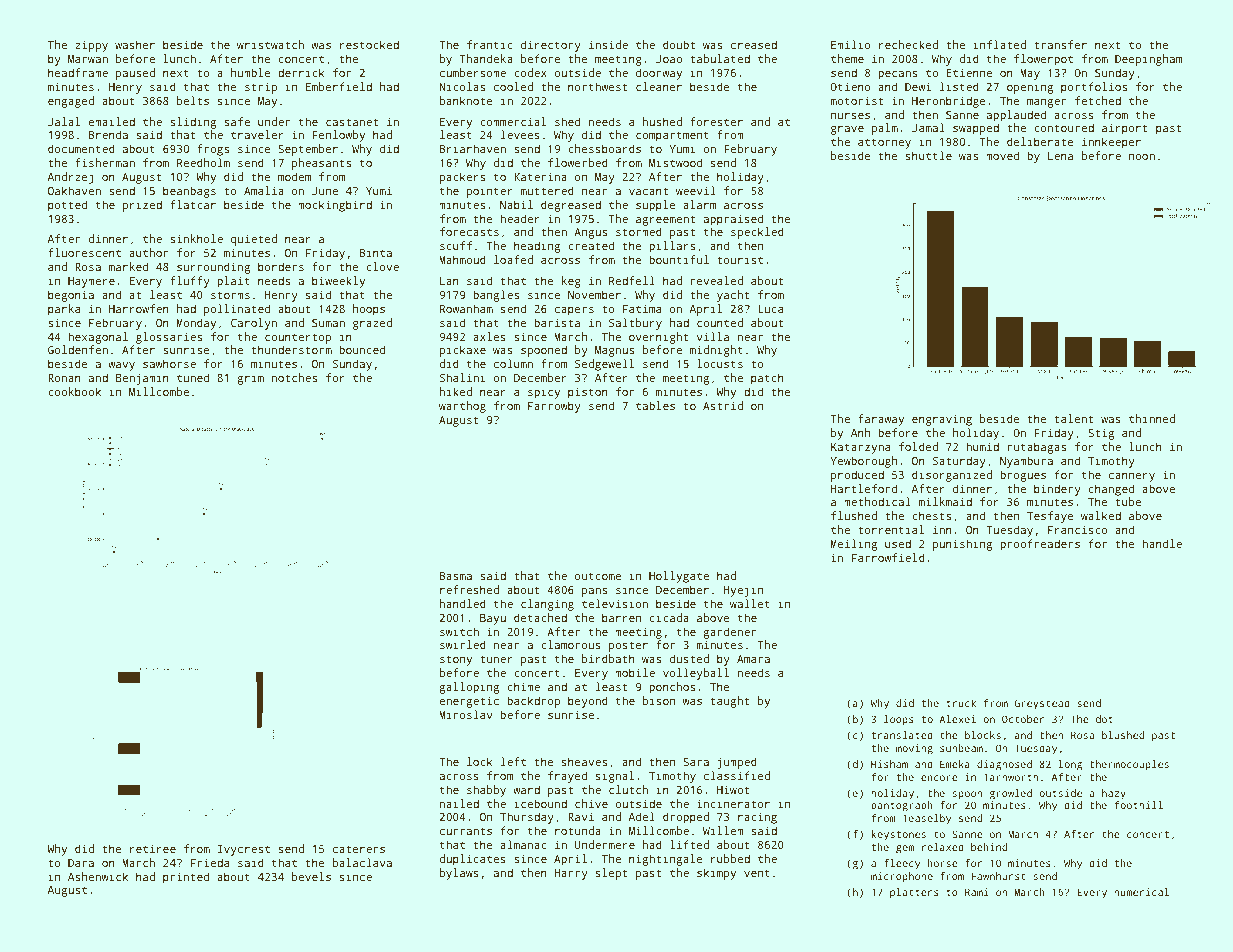 The image size is (1233, 952). I want to click on potted, so click(67, 206).
